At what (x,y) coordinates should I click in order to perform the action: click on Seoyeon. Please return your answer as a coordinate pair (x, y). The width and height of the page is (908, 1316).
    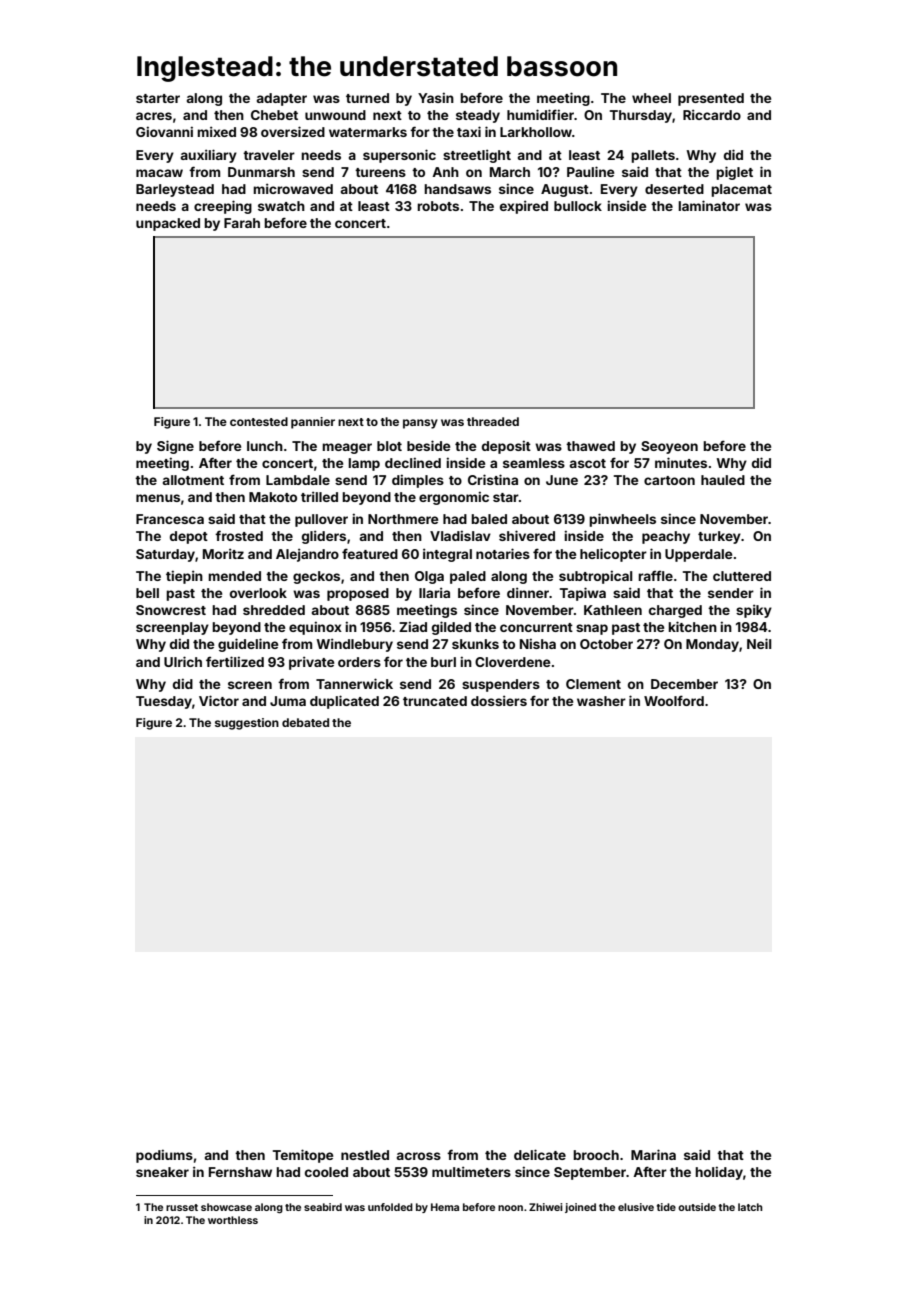
    Looking at the image, I should click on (669, 447).
